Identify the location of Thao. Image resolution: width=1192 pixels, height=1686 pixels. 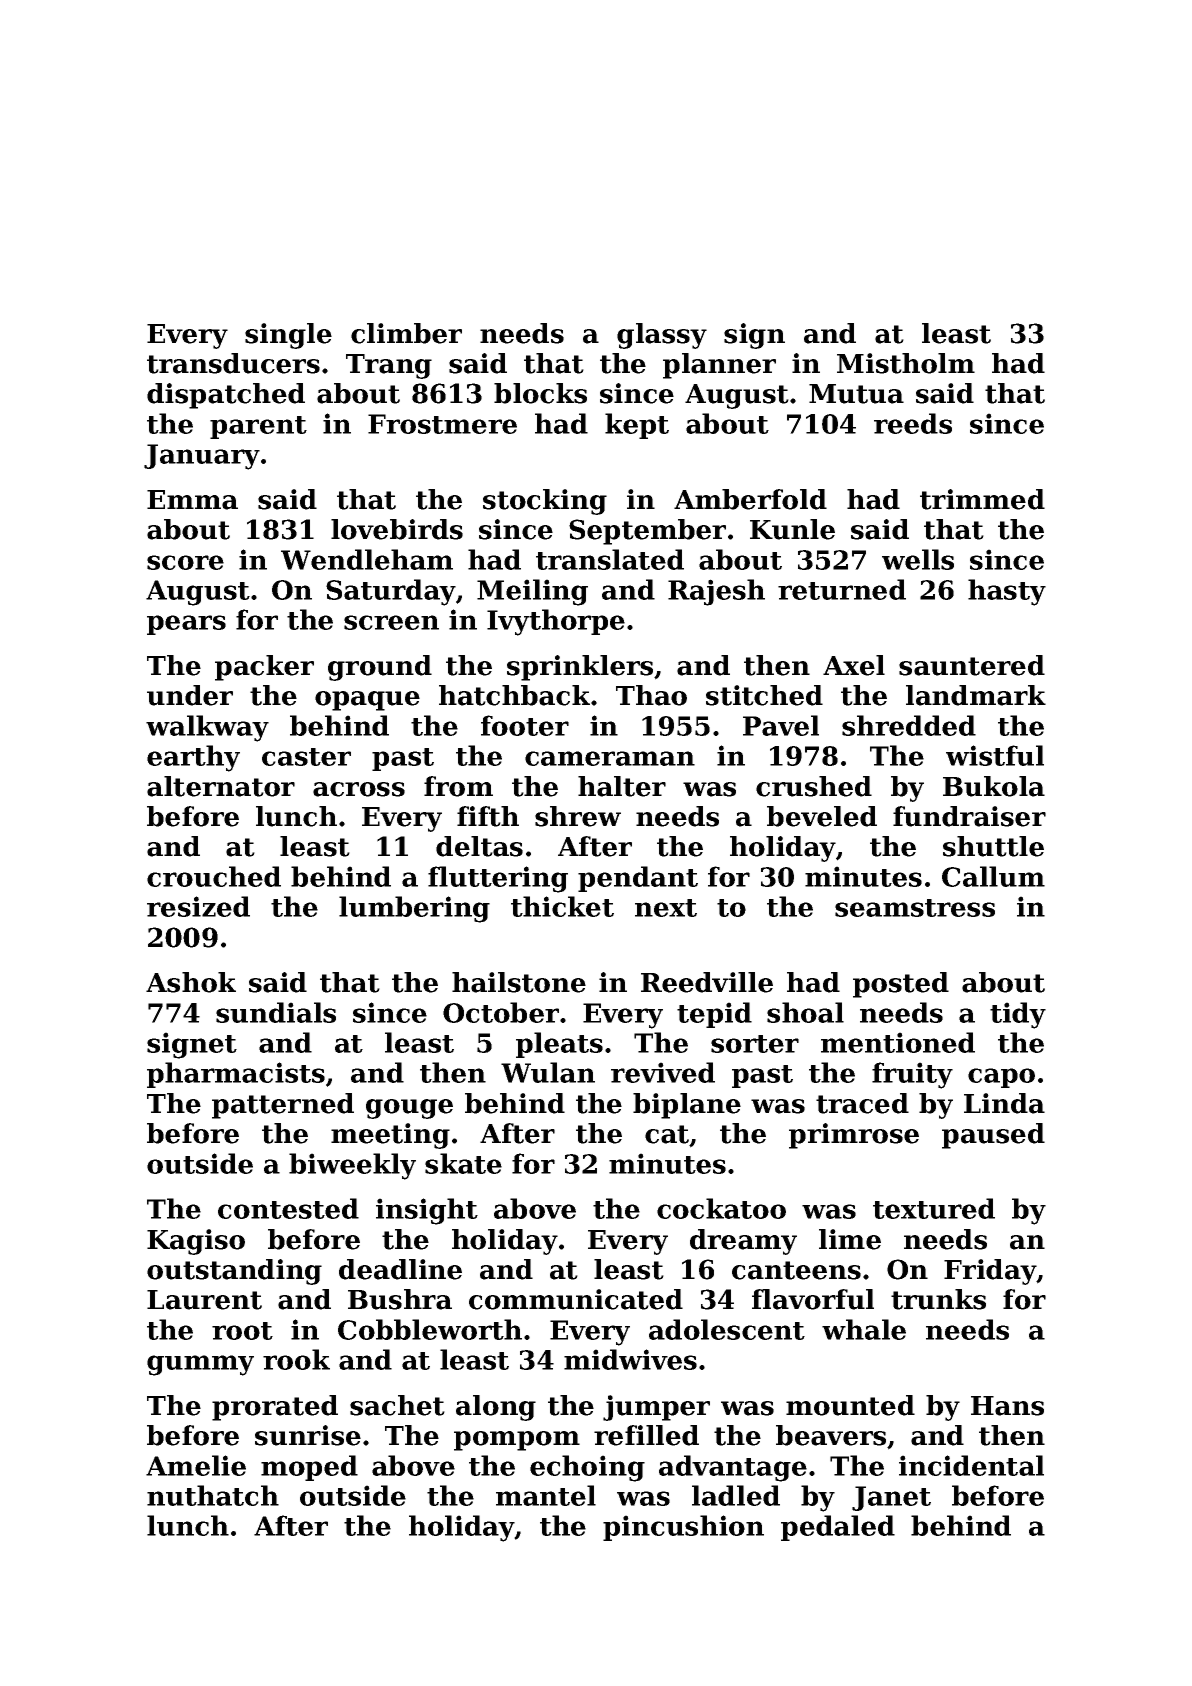
(651, 695).
